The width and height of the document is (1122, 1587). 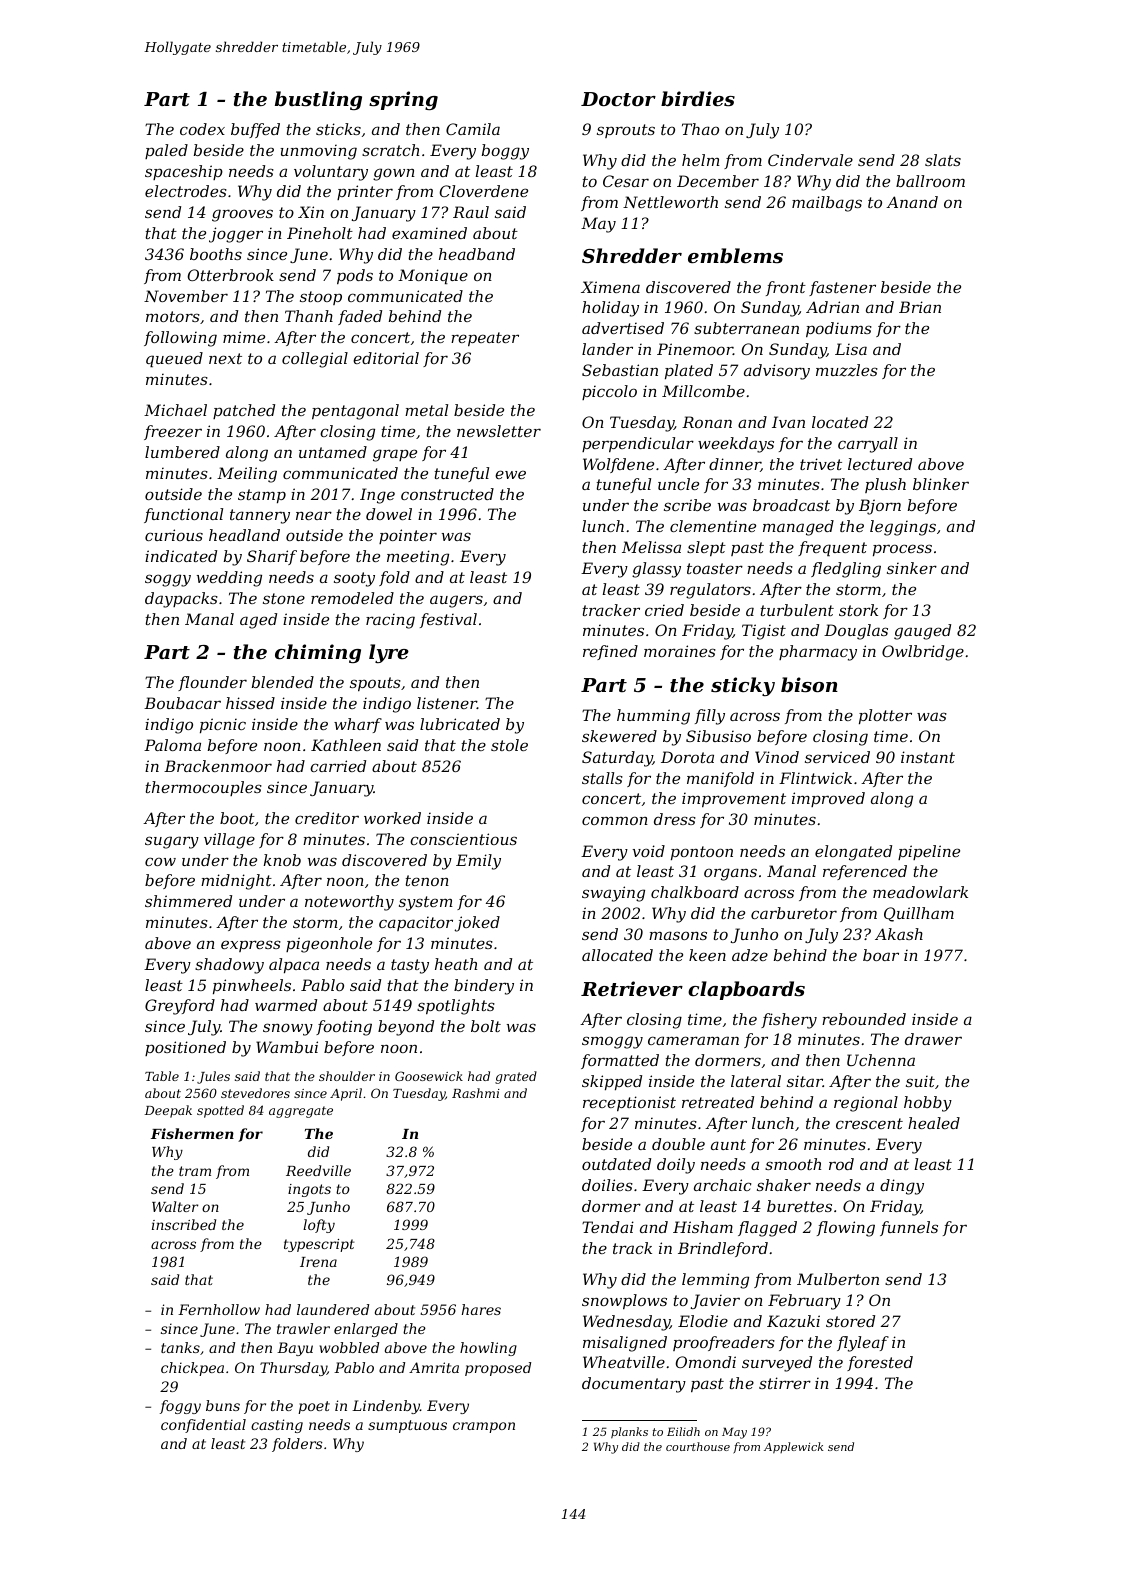 I want to click on Owlbridge, so click(x=923, y=653).
